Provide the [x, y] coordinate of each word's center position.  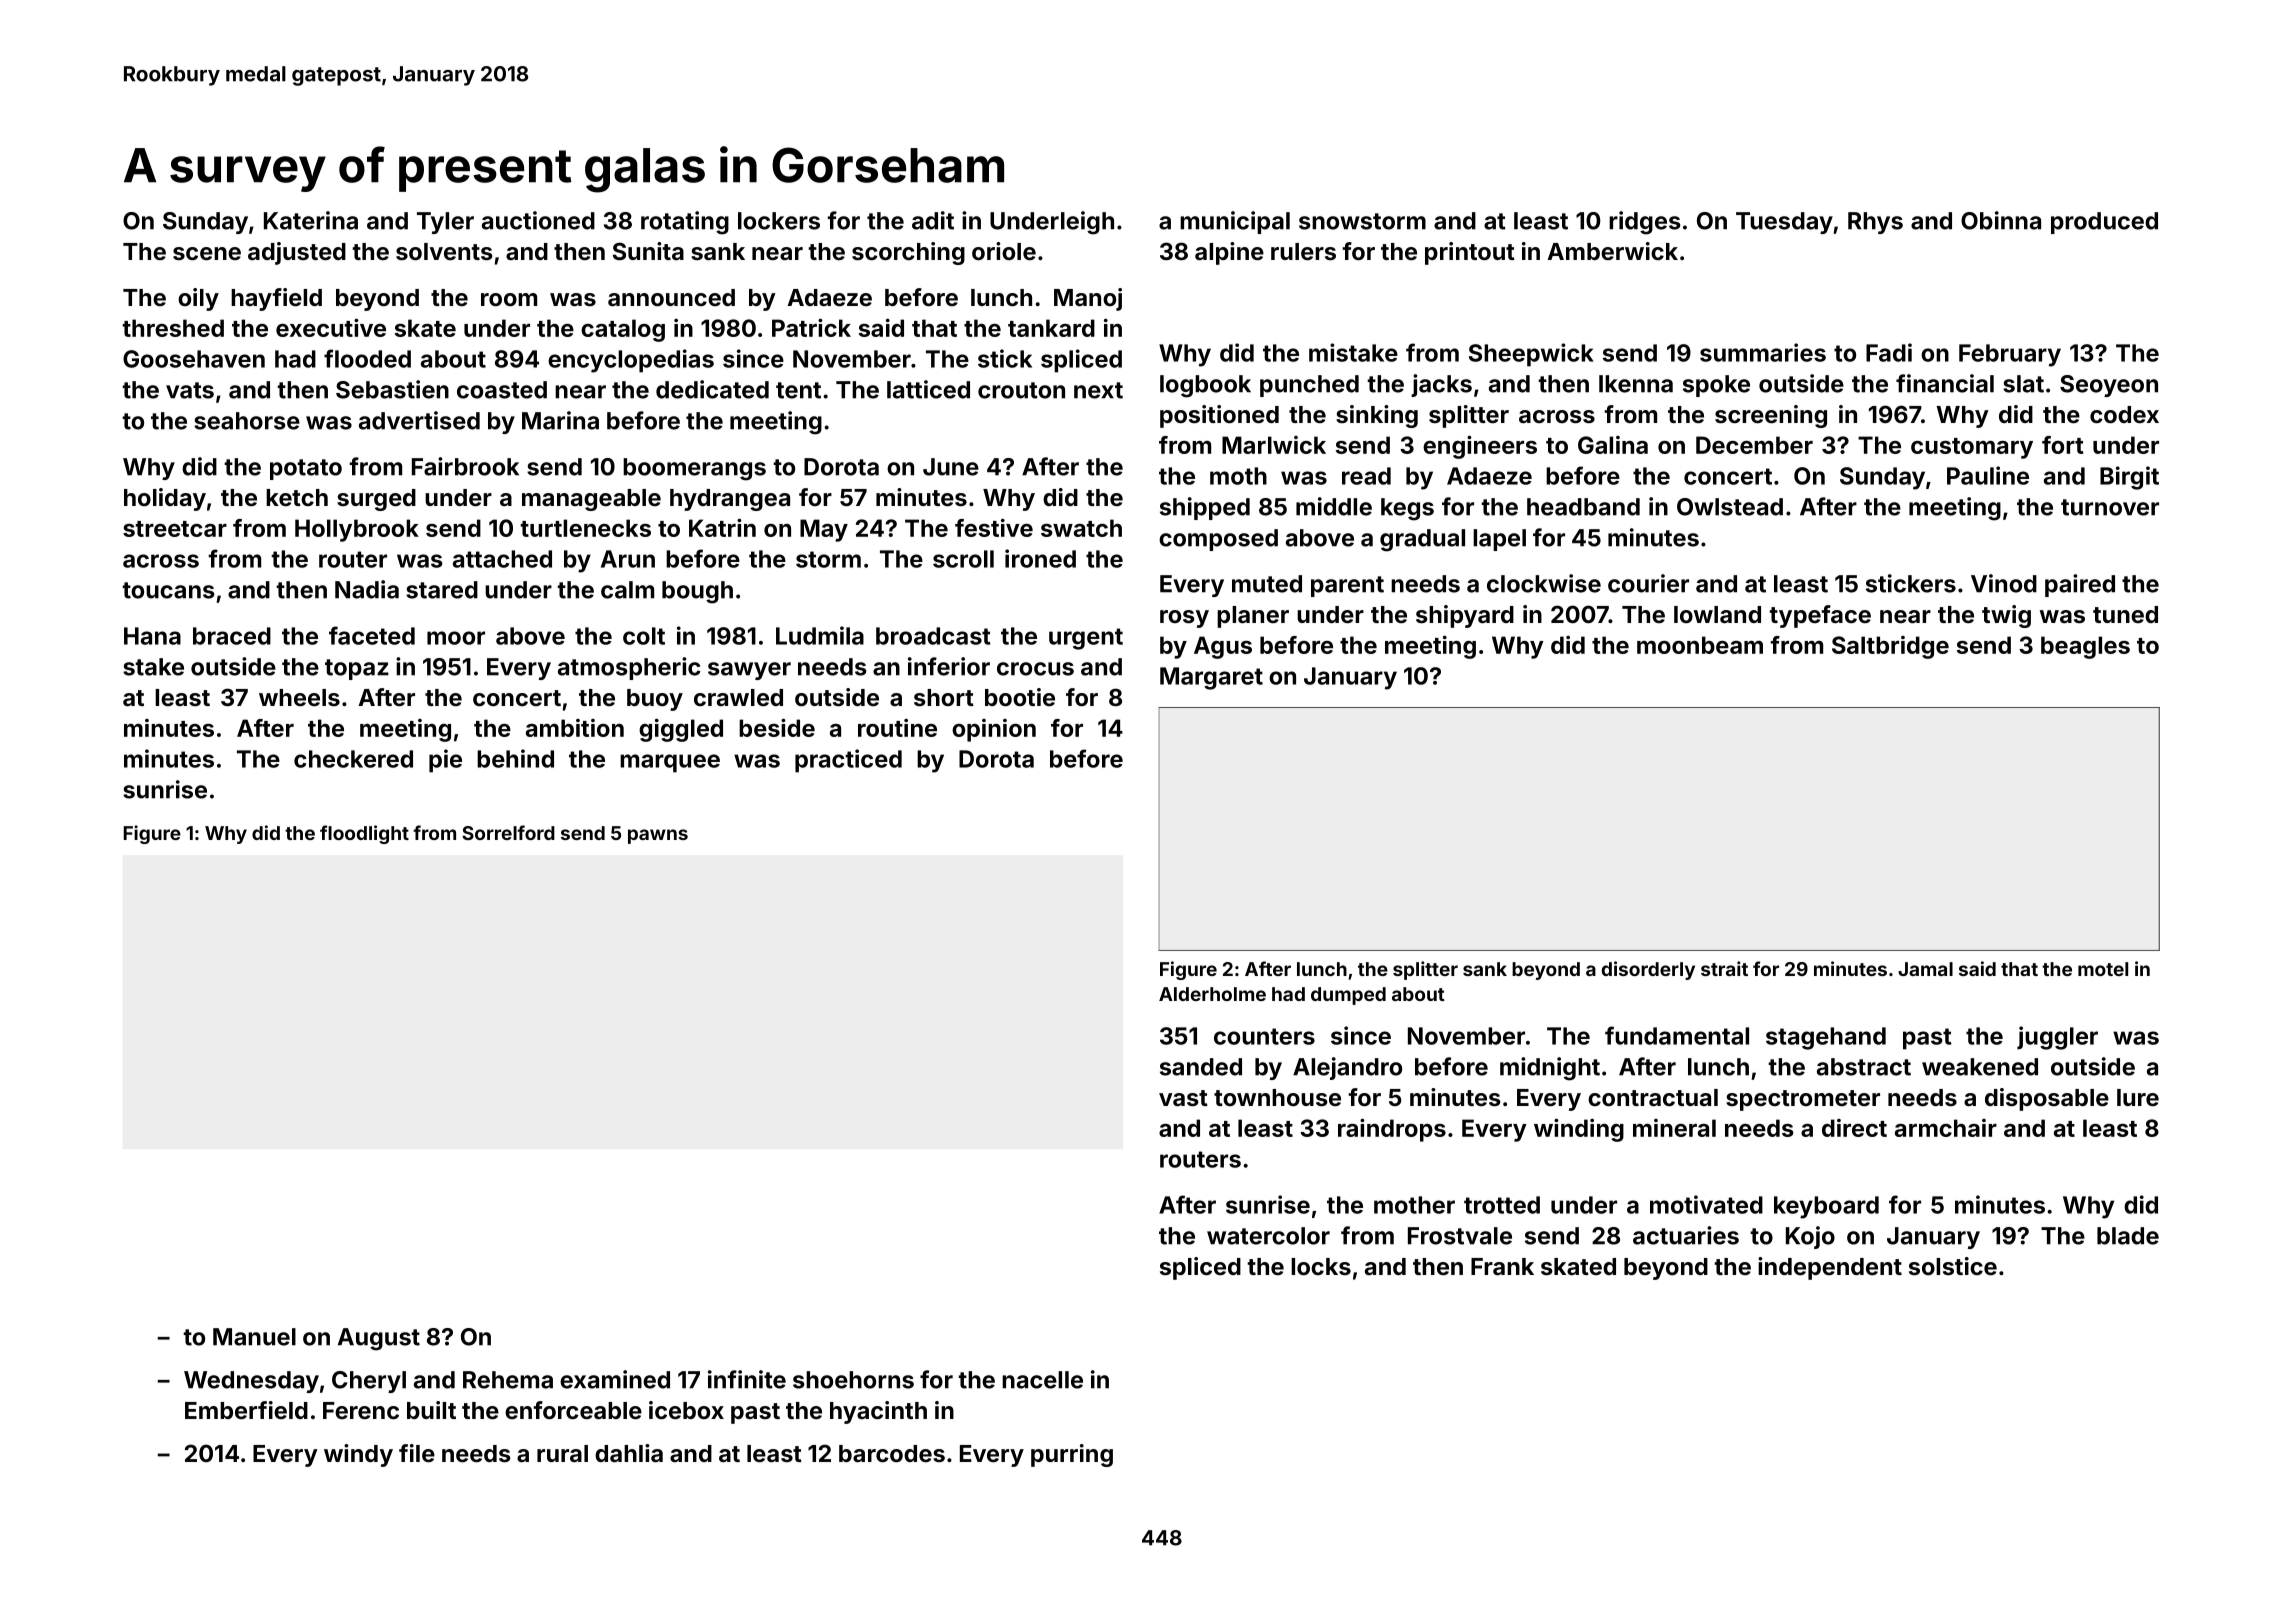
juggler [2057, 1038]
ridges [1645, 223]
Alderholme [1212, 994]
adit [933, 220]
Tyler [445, 223]
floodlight [364, 834]
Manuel [254, 1337]
